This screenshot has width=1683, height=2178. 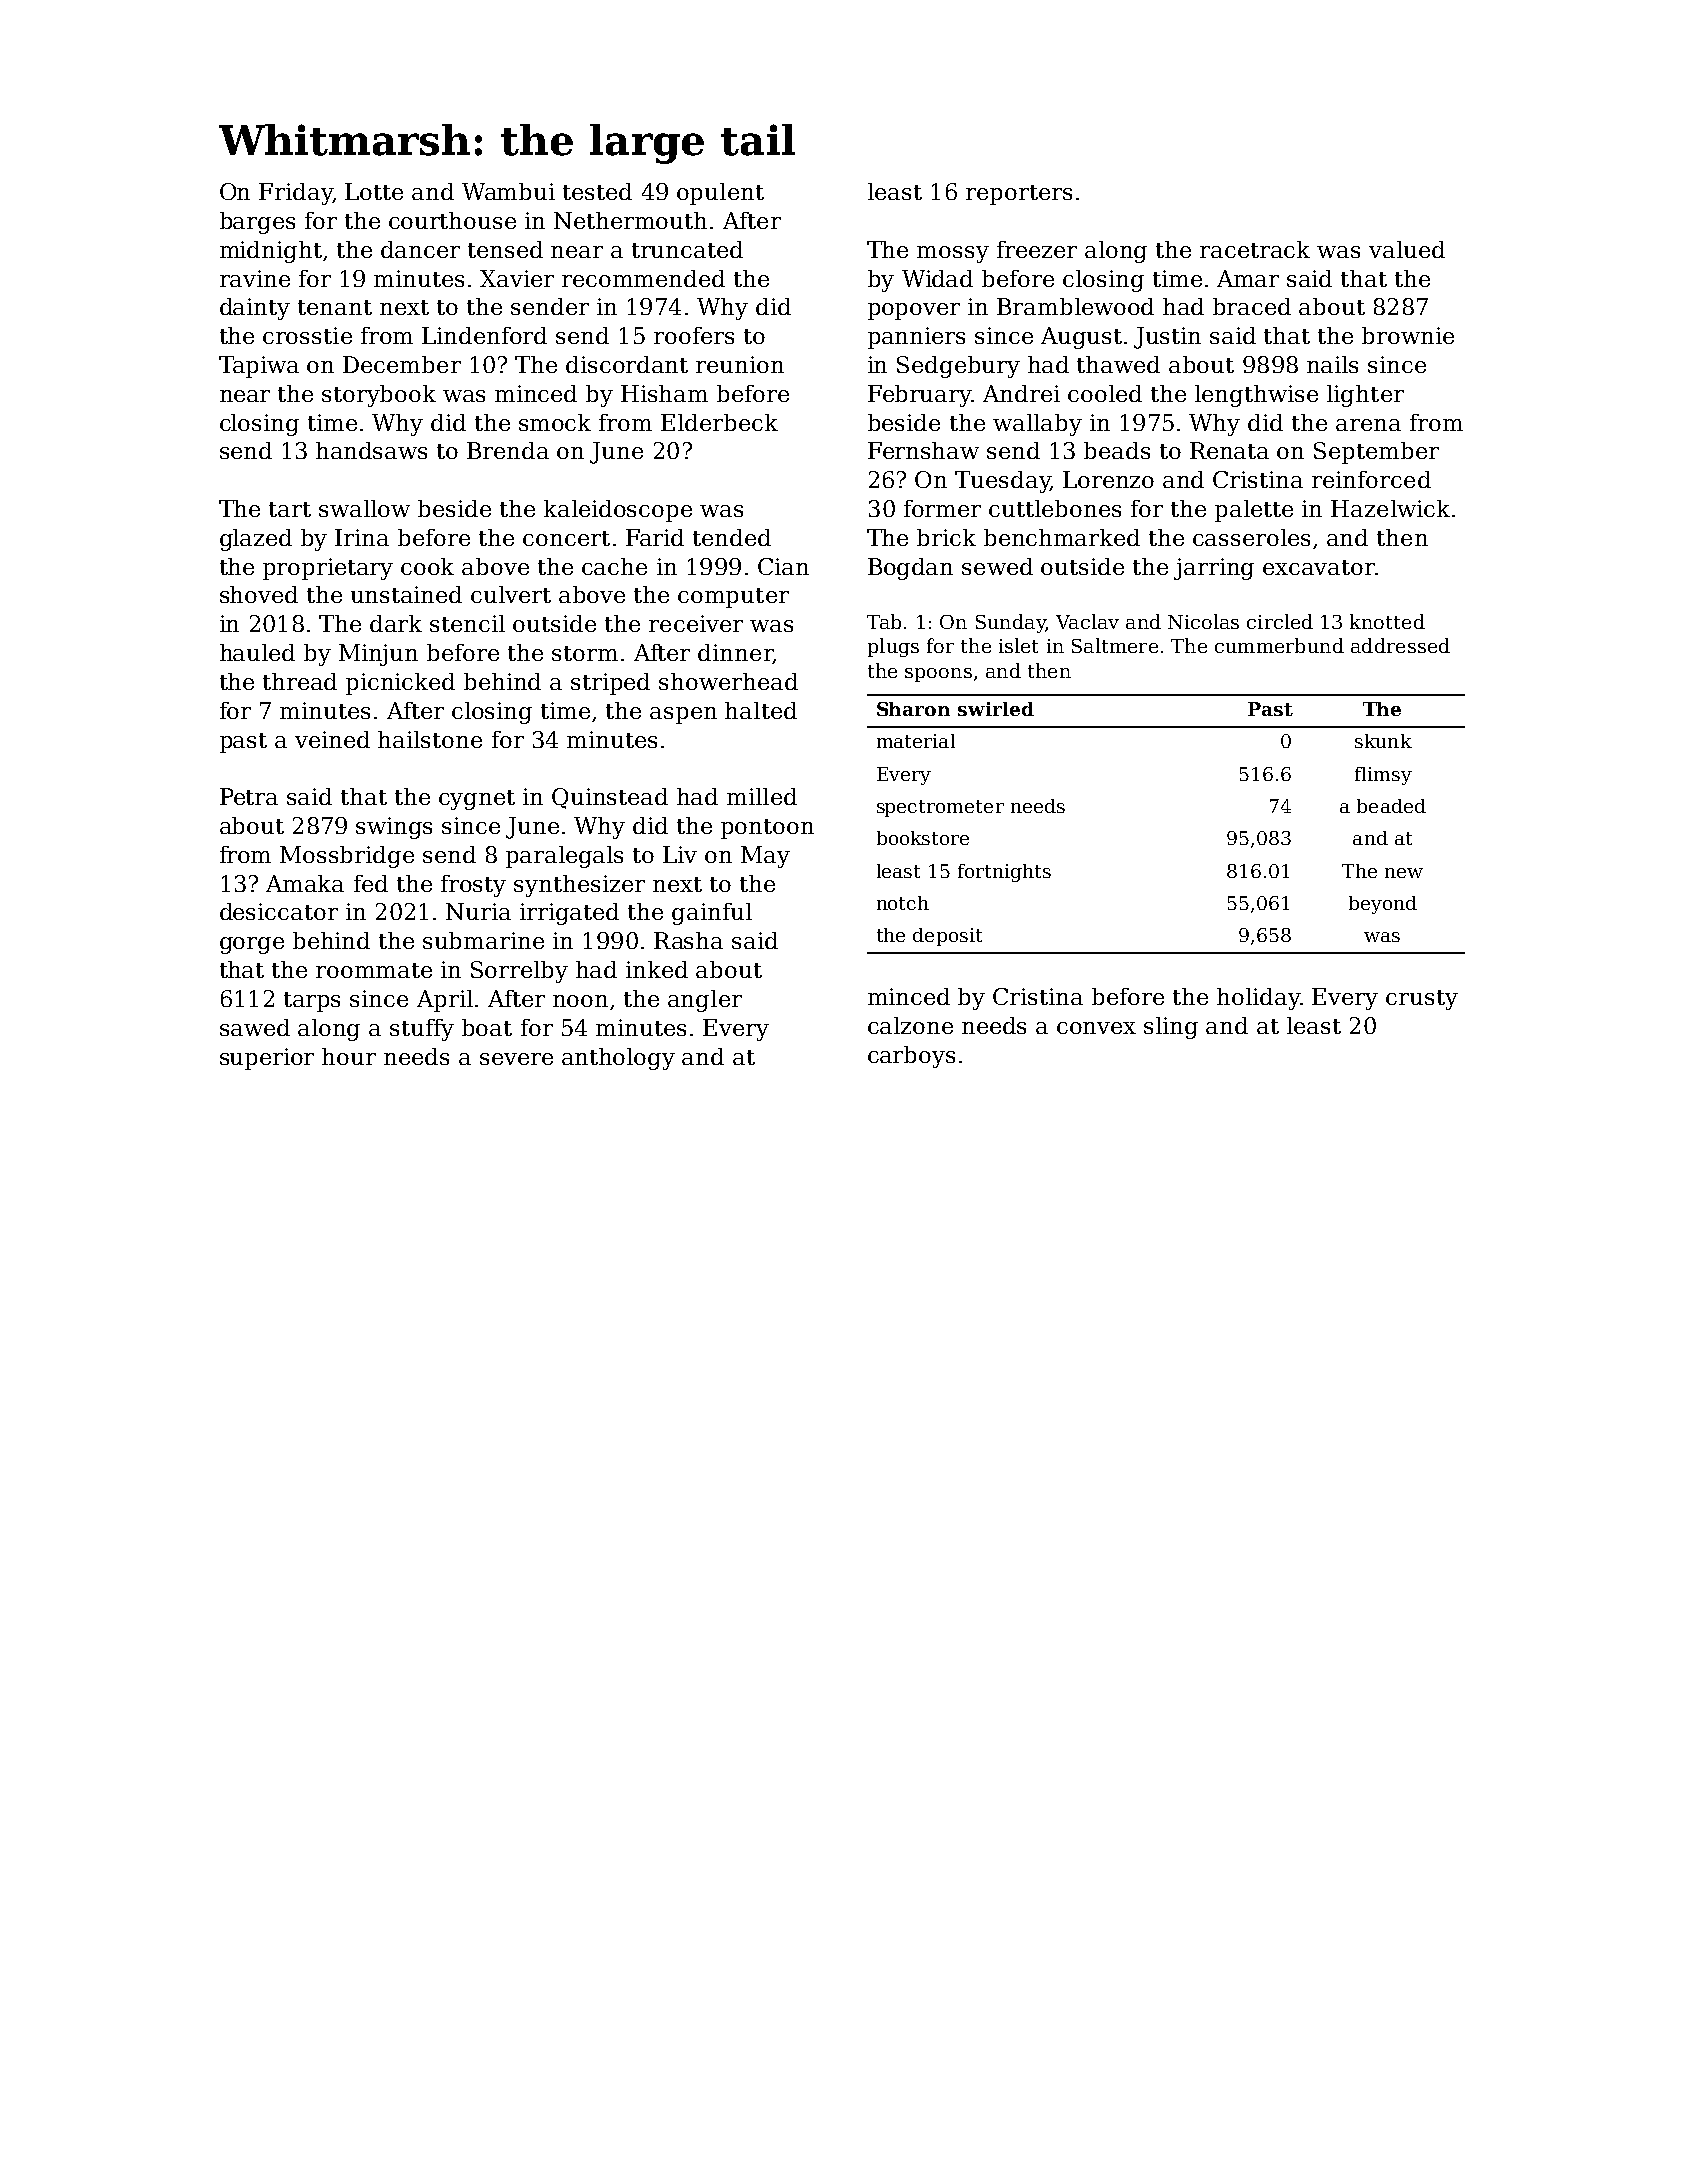 I want to click on handsaws, so click(x=371, y=450).
